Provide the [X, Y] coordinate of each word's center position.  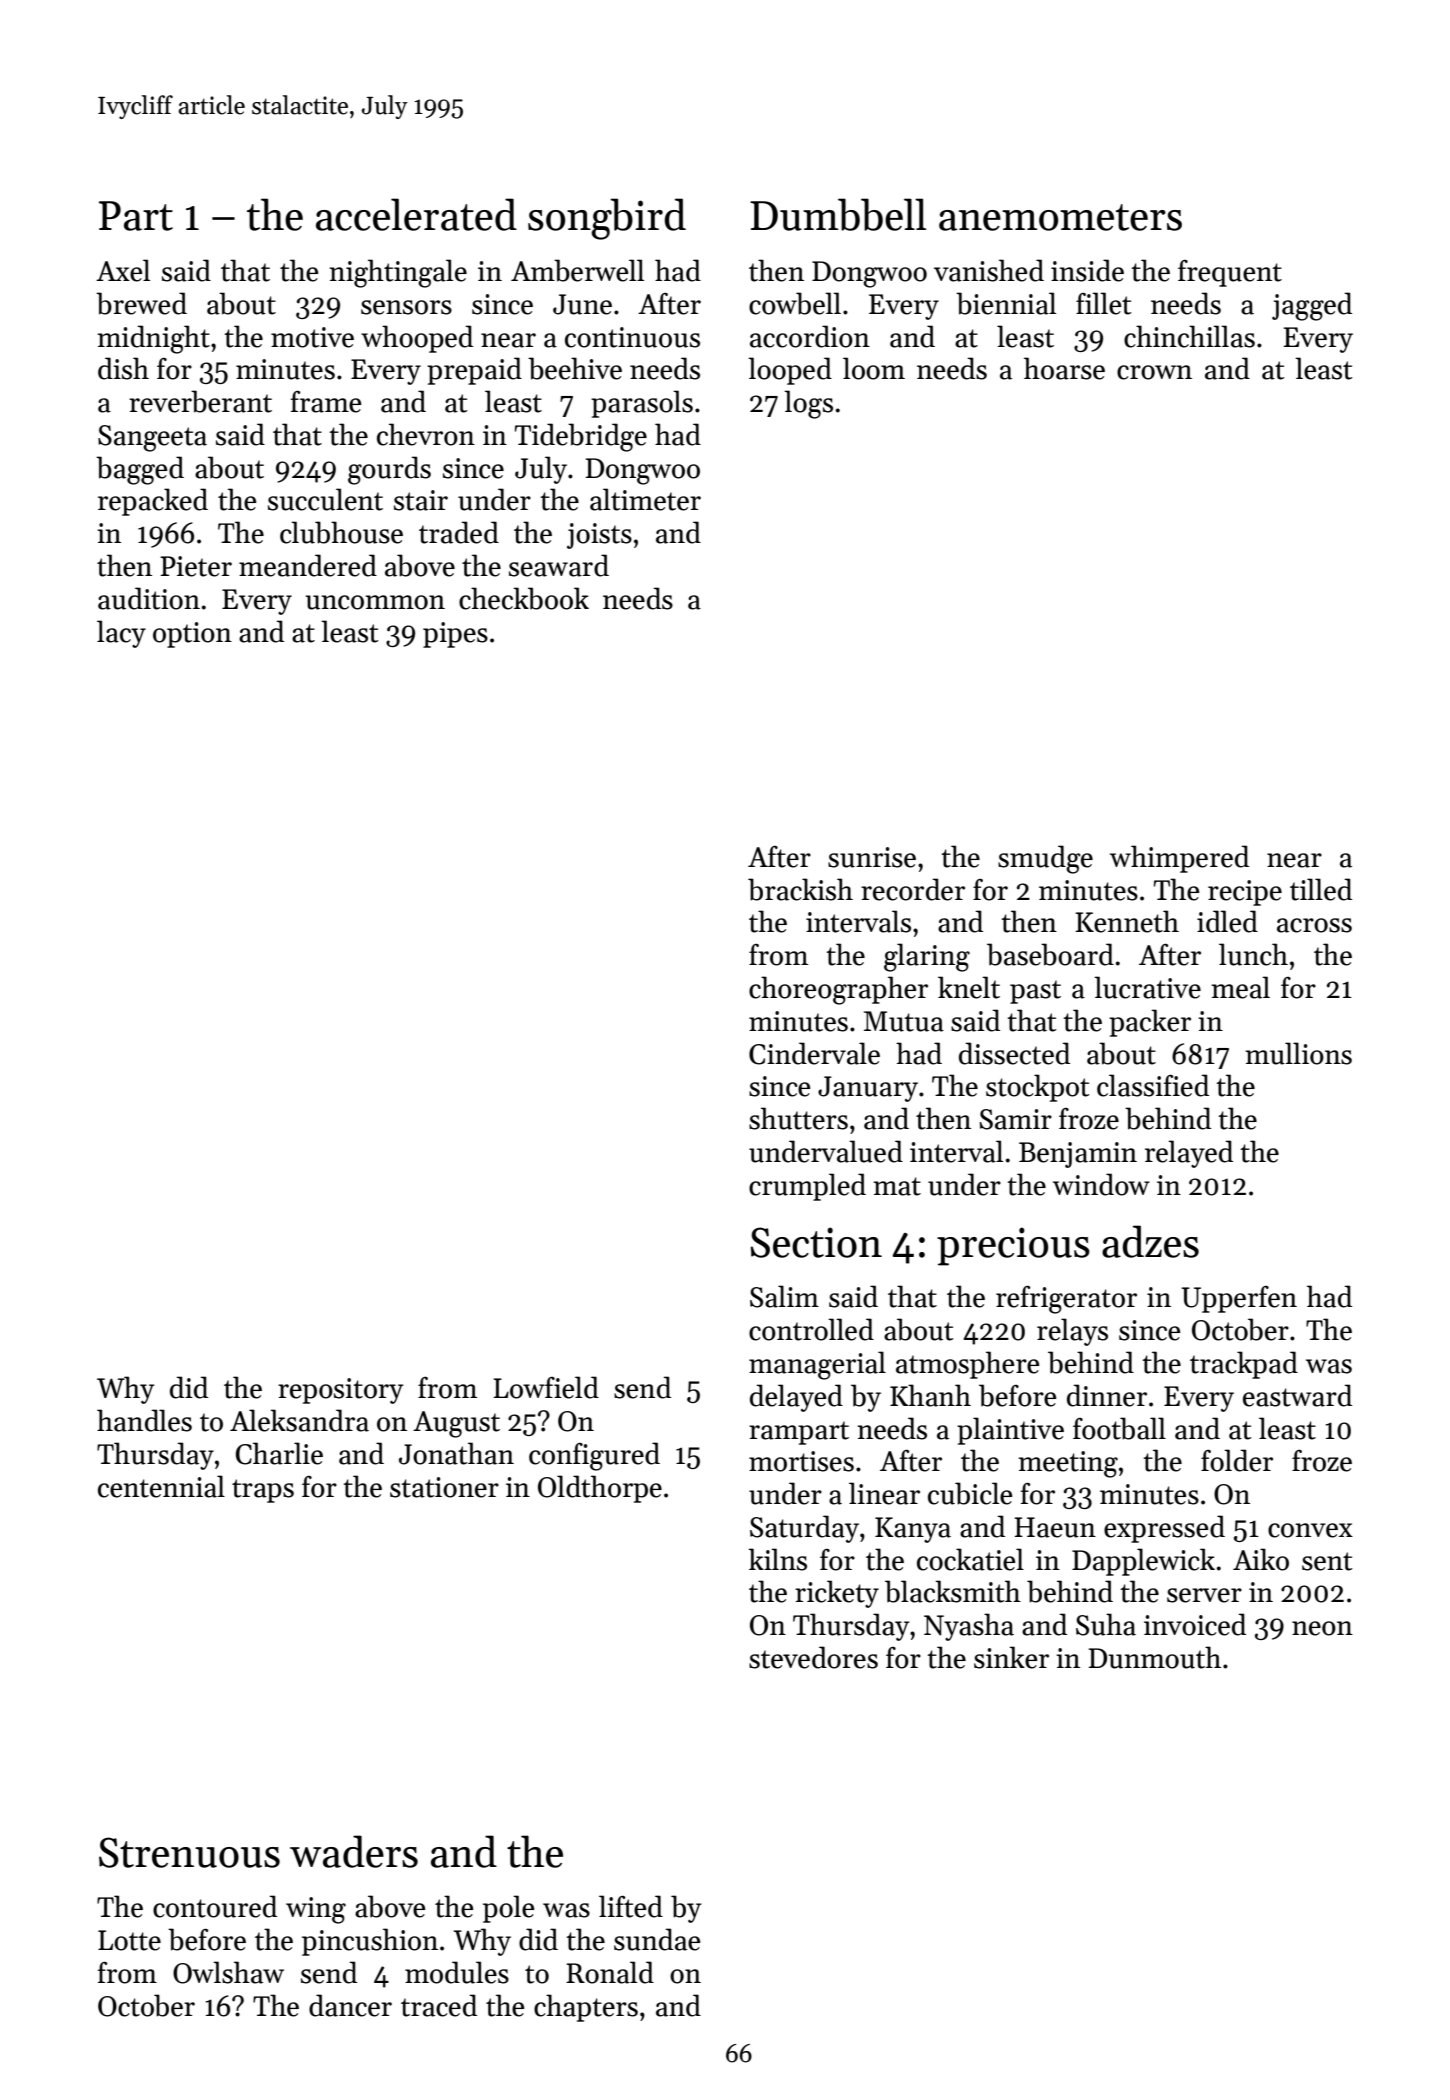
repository [341, 1391]
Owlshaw [228, 1972]
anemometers [1060, 217]
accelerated [416, 214]
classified [1153, 1085]
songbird [607, 219]
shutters [798, 1118]
